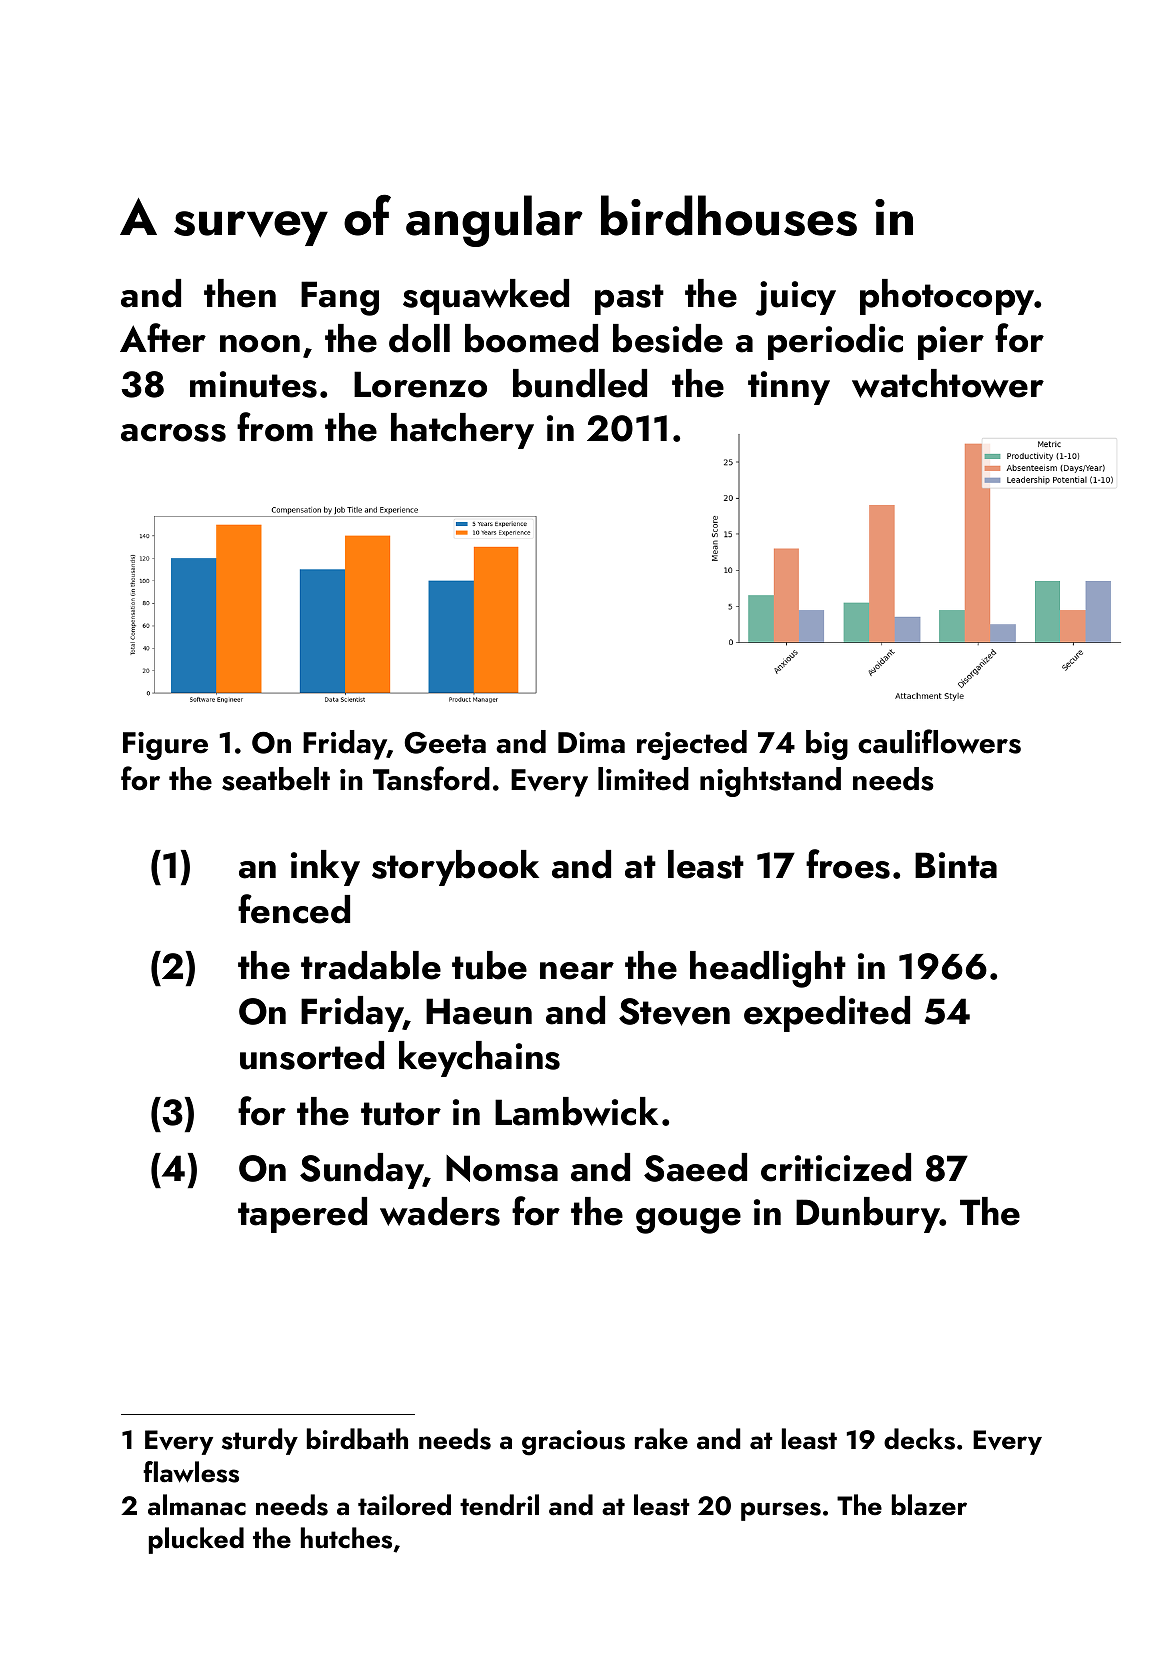 The image size is (1165, 1654). What do you see at coordinates (919, 1439) in the screenshot?
I see `decks` at bounding box center [919, 1439].
